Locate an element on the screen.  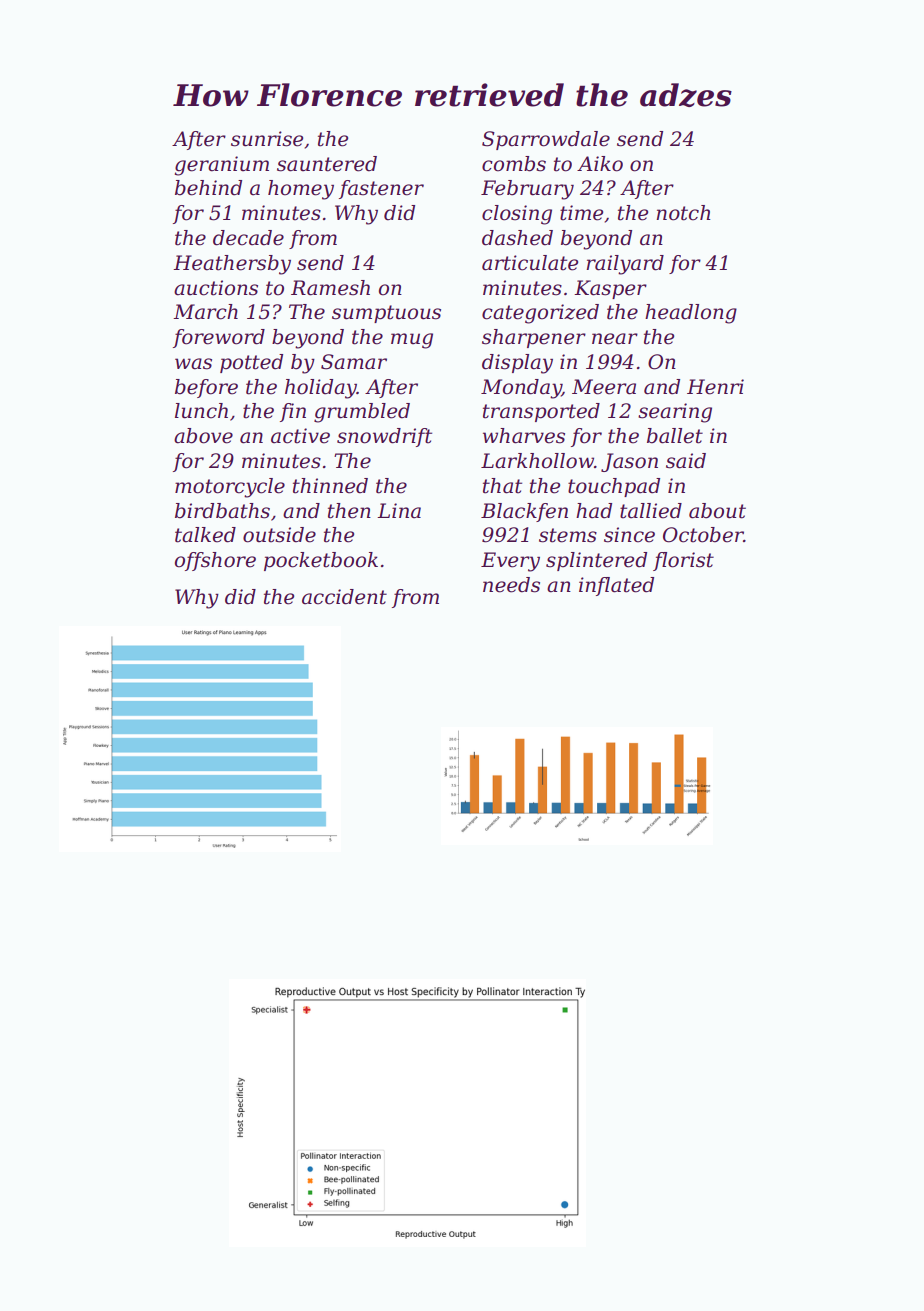
Aiko is located at coordinates (600, 164).
